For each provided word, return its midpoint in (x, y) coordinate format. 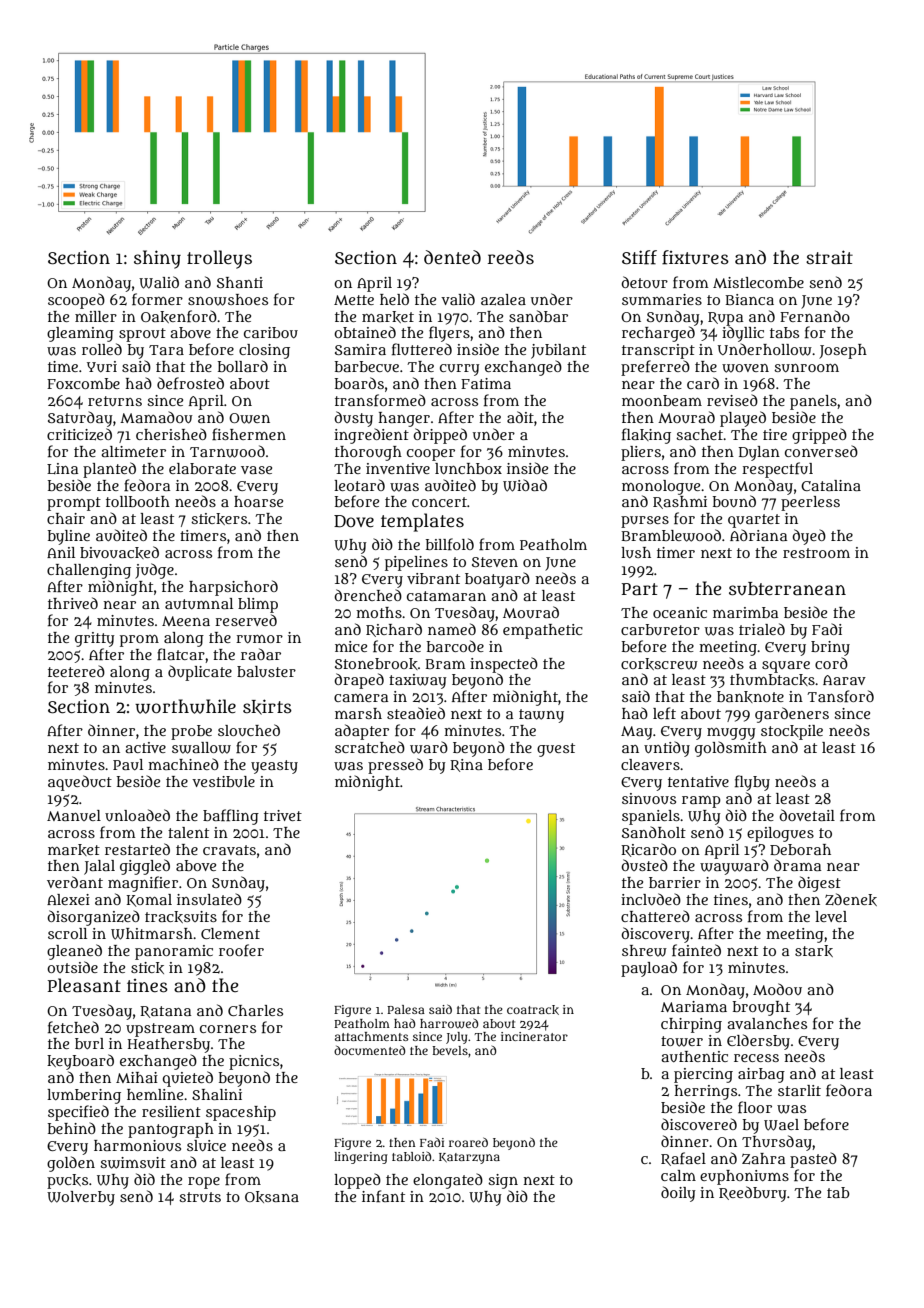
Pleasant (84, 985)
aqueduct (80, 783)
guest (556, 750)
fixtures (695, 257)
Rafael (683, 1159)
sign (503, 1181)
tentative (698, 781)
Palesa (406, 1009)
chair (66, 518)
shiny (157, 259)
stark (814, 951)
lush (636, 552)
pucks (67, 1181)
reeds (511, 257)
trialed (762, 629)
